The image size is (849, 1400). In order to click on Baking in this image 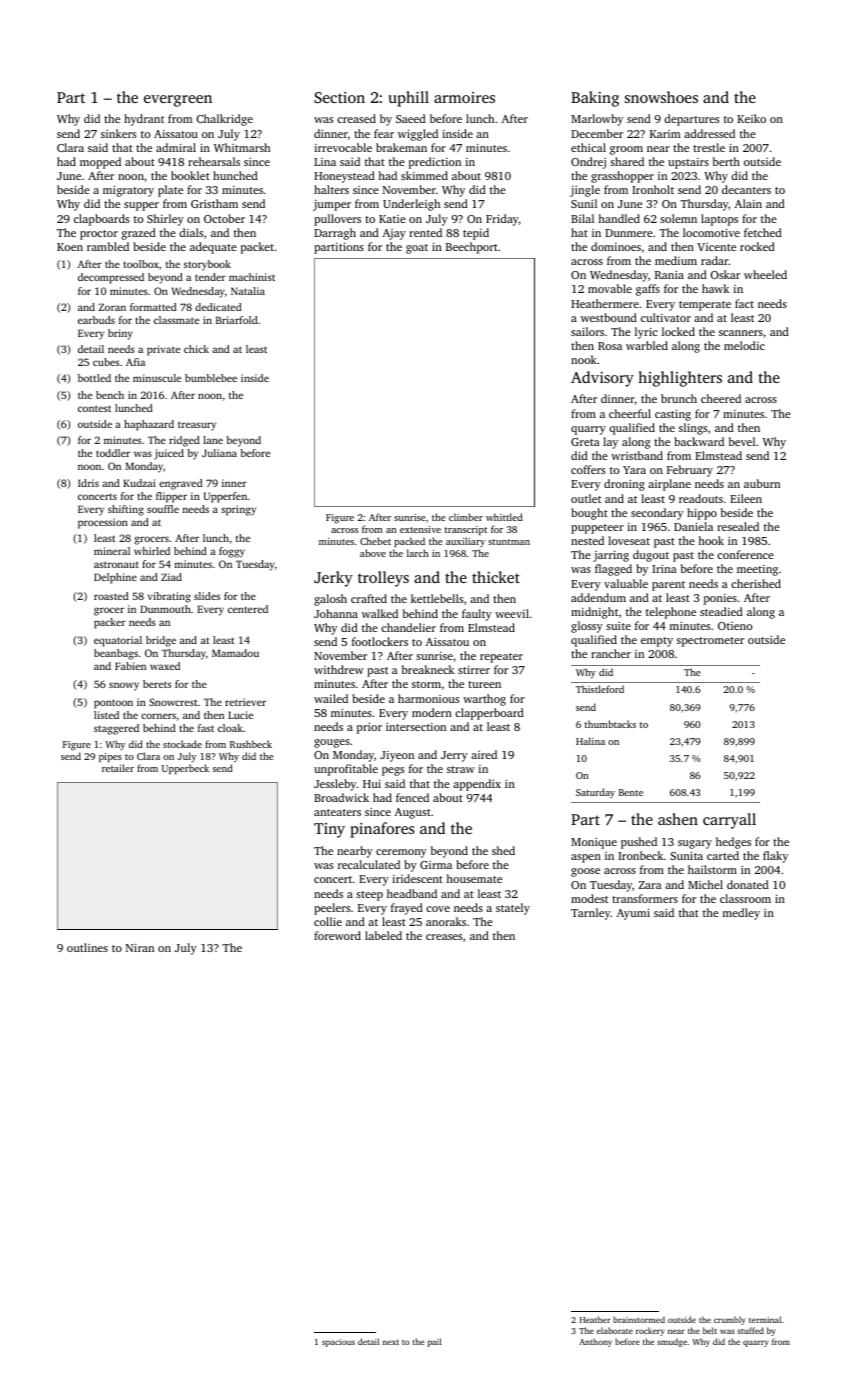, I will do `click(595, 99)`.
